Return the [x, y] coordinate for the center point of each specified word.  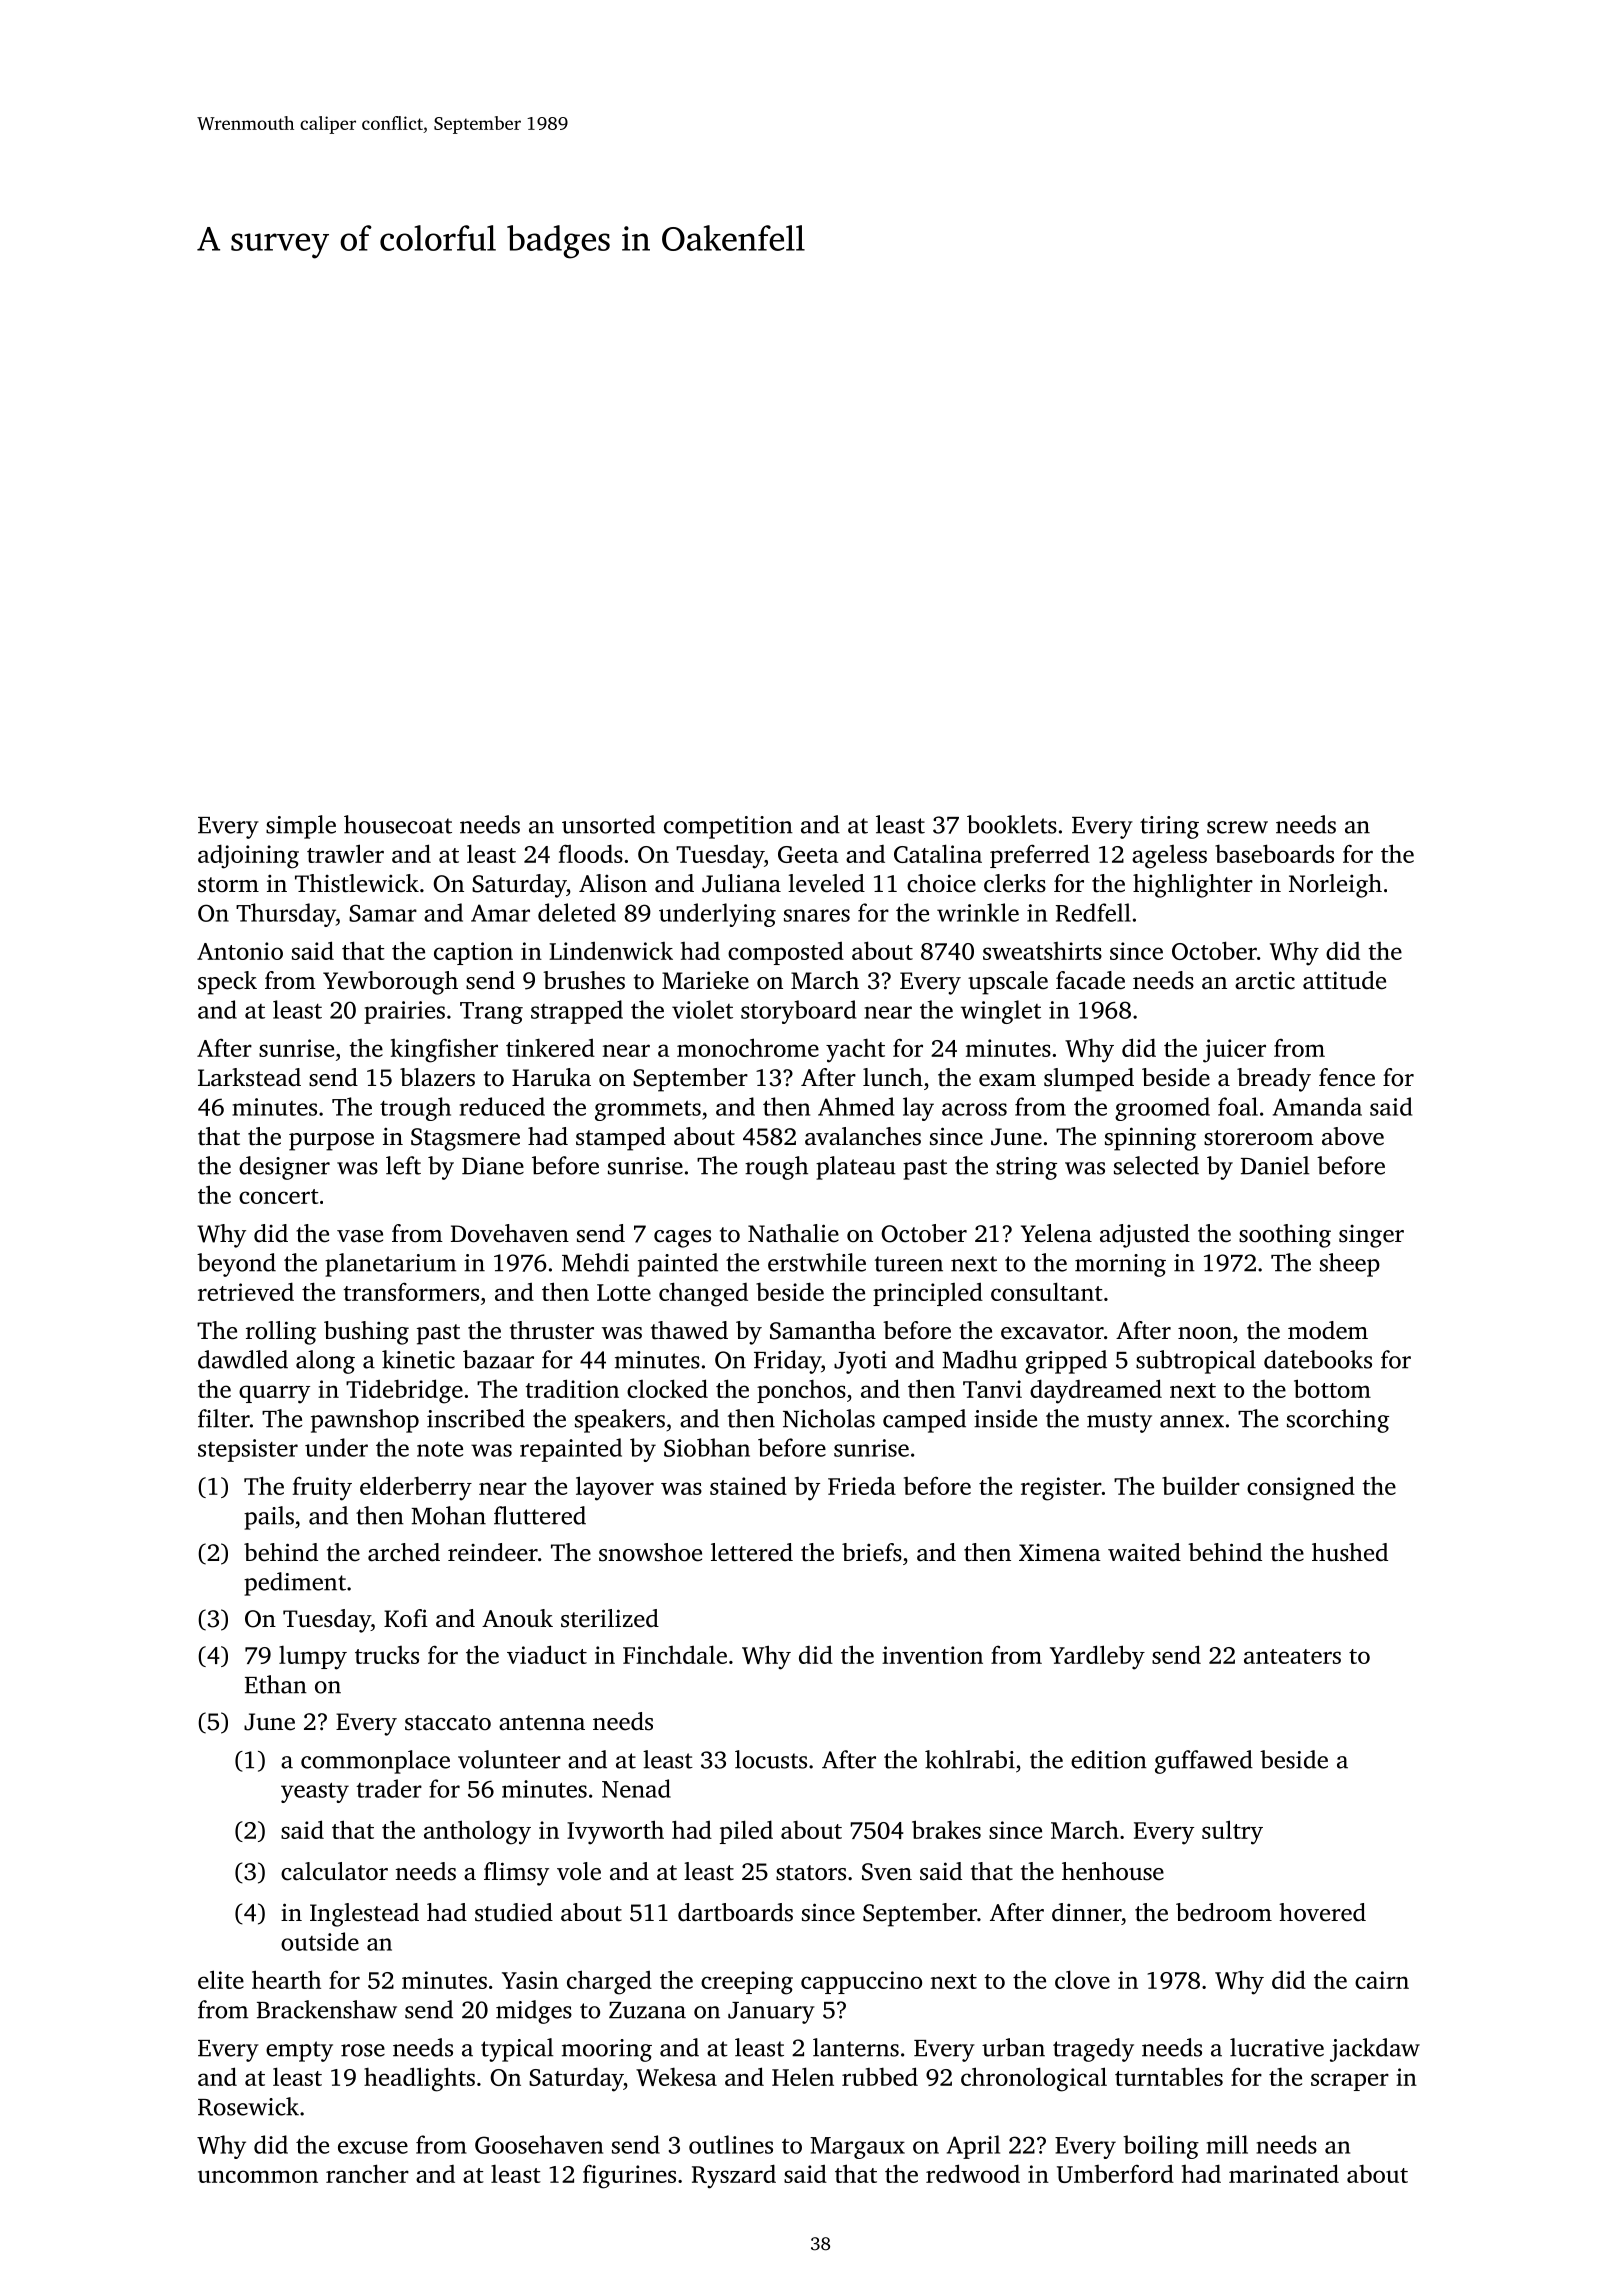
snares [817, 915]
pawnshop [365, 1421]
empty [299, 2051]
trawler [345, 853]
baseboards [1274, 853]
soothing [1285, 1236]
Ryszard [734, 2176]
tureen [909, 1264]
